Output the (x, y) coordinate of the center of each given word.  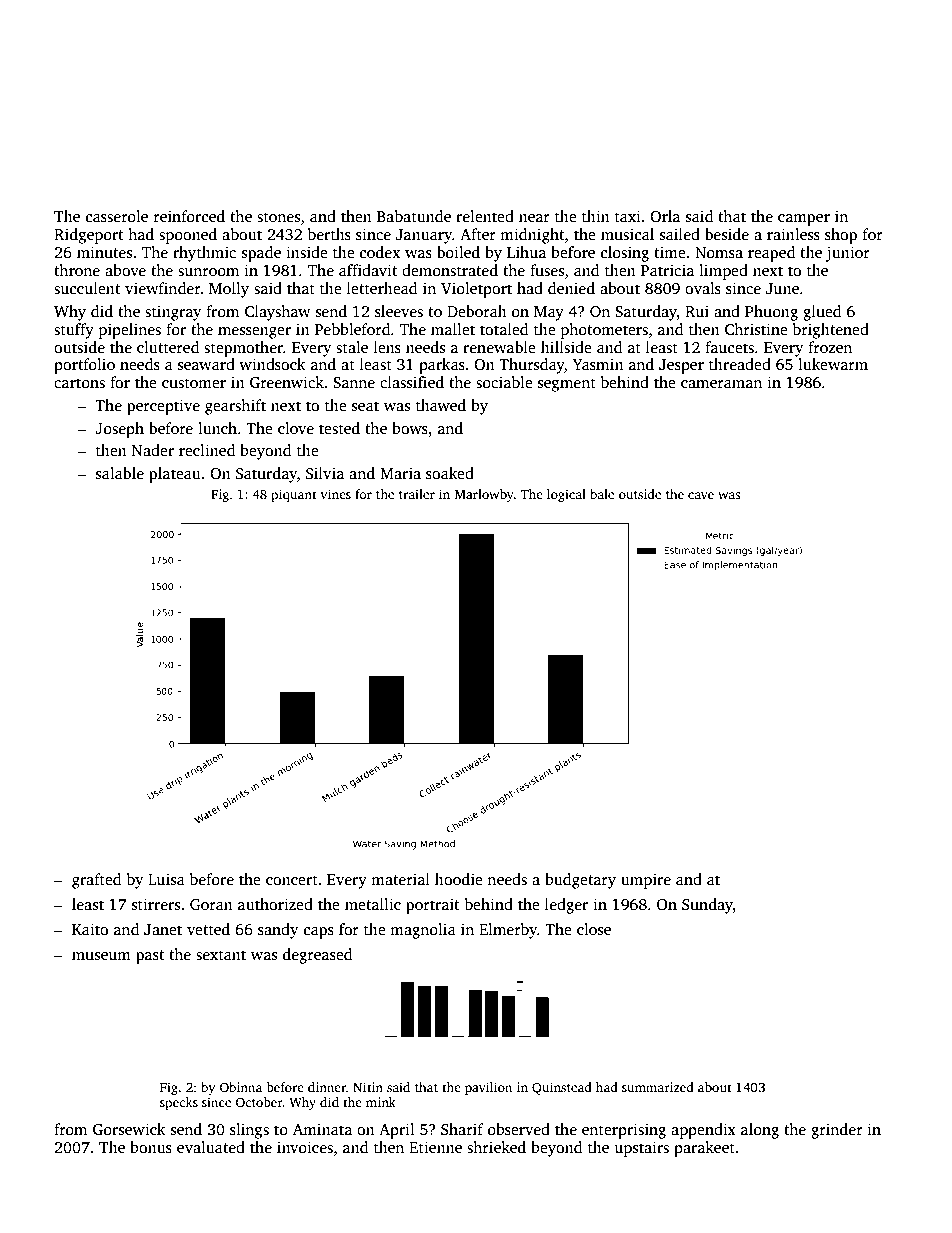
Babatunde (414, 216)
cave (701, 495)
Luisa (166, 879)
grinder (837, 1131)
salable (120, 473)
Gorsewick (129, 1129)
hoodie (459, 879)
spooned (188, 236)
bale (602, 494)
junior (847, 254)
